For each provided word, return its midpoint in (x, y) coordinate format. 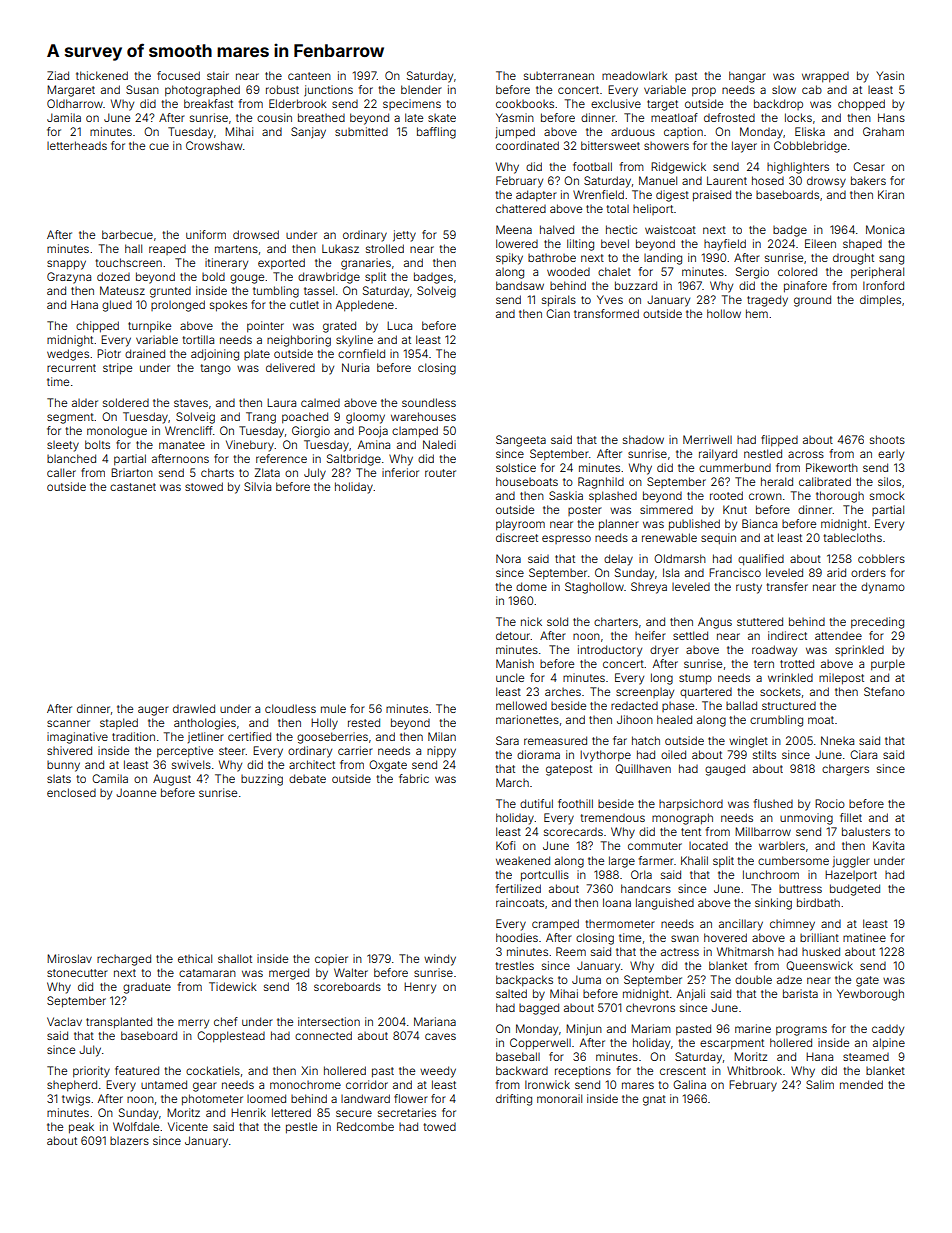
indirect (787, 635)
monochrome (305, 1085)
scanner (68, 723)
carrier (355, 750)
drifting (514, 1100)
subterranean (559, 76)
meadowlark (635, 75)
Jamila (64, 117)
